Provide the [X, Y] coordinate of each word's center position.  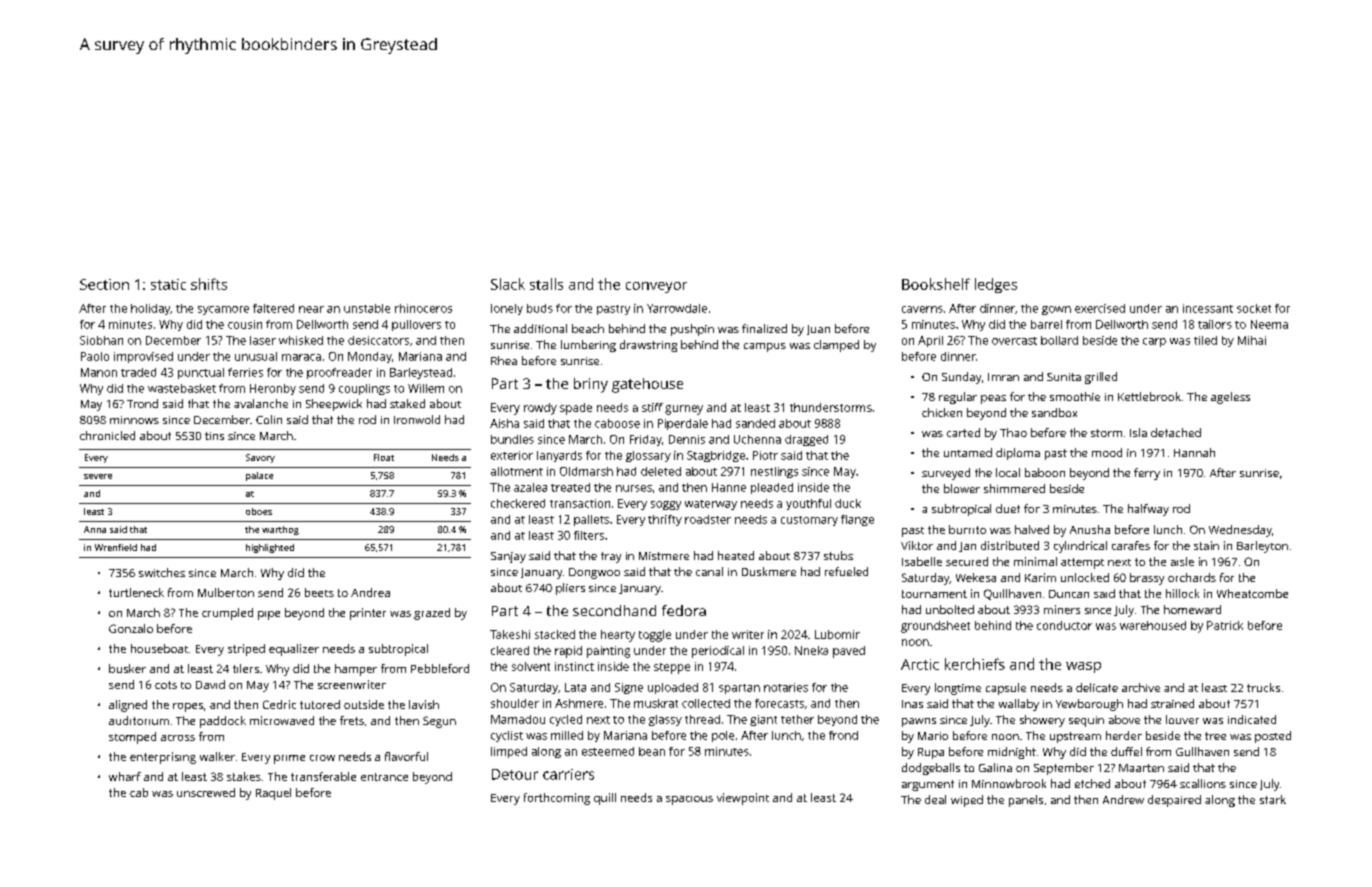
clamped [836, 346]
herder [1124, 735]
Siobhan [101, 340]
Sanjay [508, 557]
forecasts [779, 703]
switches [162, 572]
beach [588, 328]
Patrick [1225, 625]
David [210, 684]
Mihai [1252, 340]
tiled [1205, 340]
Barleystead [421, 373]
